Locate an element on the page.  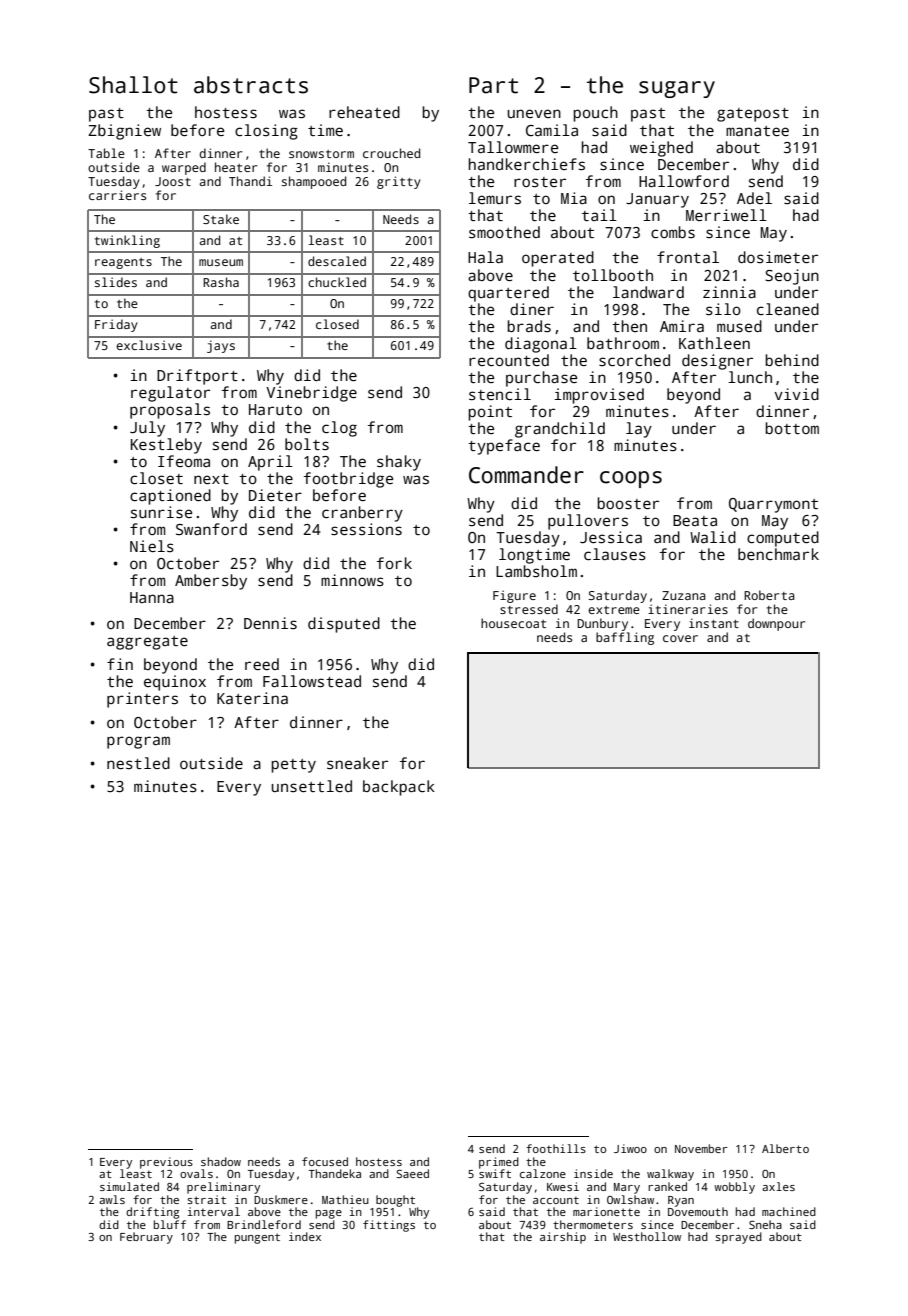
Adel is located at coordinates (754, 198).
